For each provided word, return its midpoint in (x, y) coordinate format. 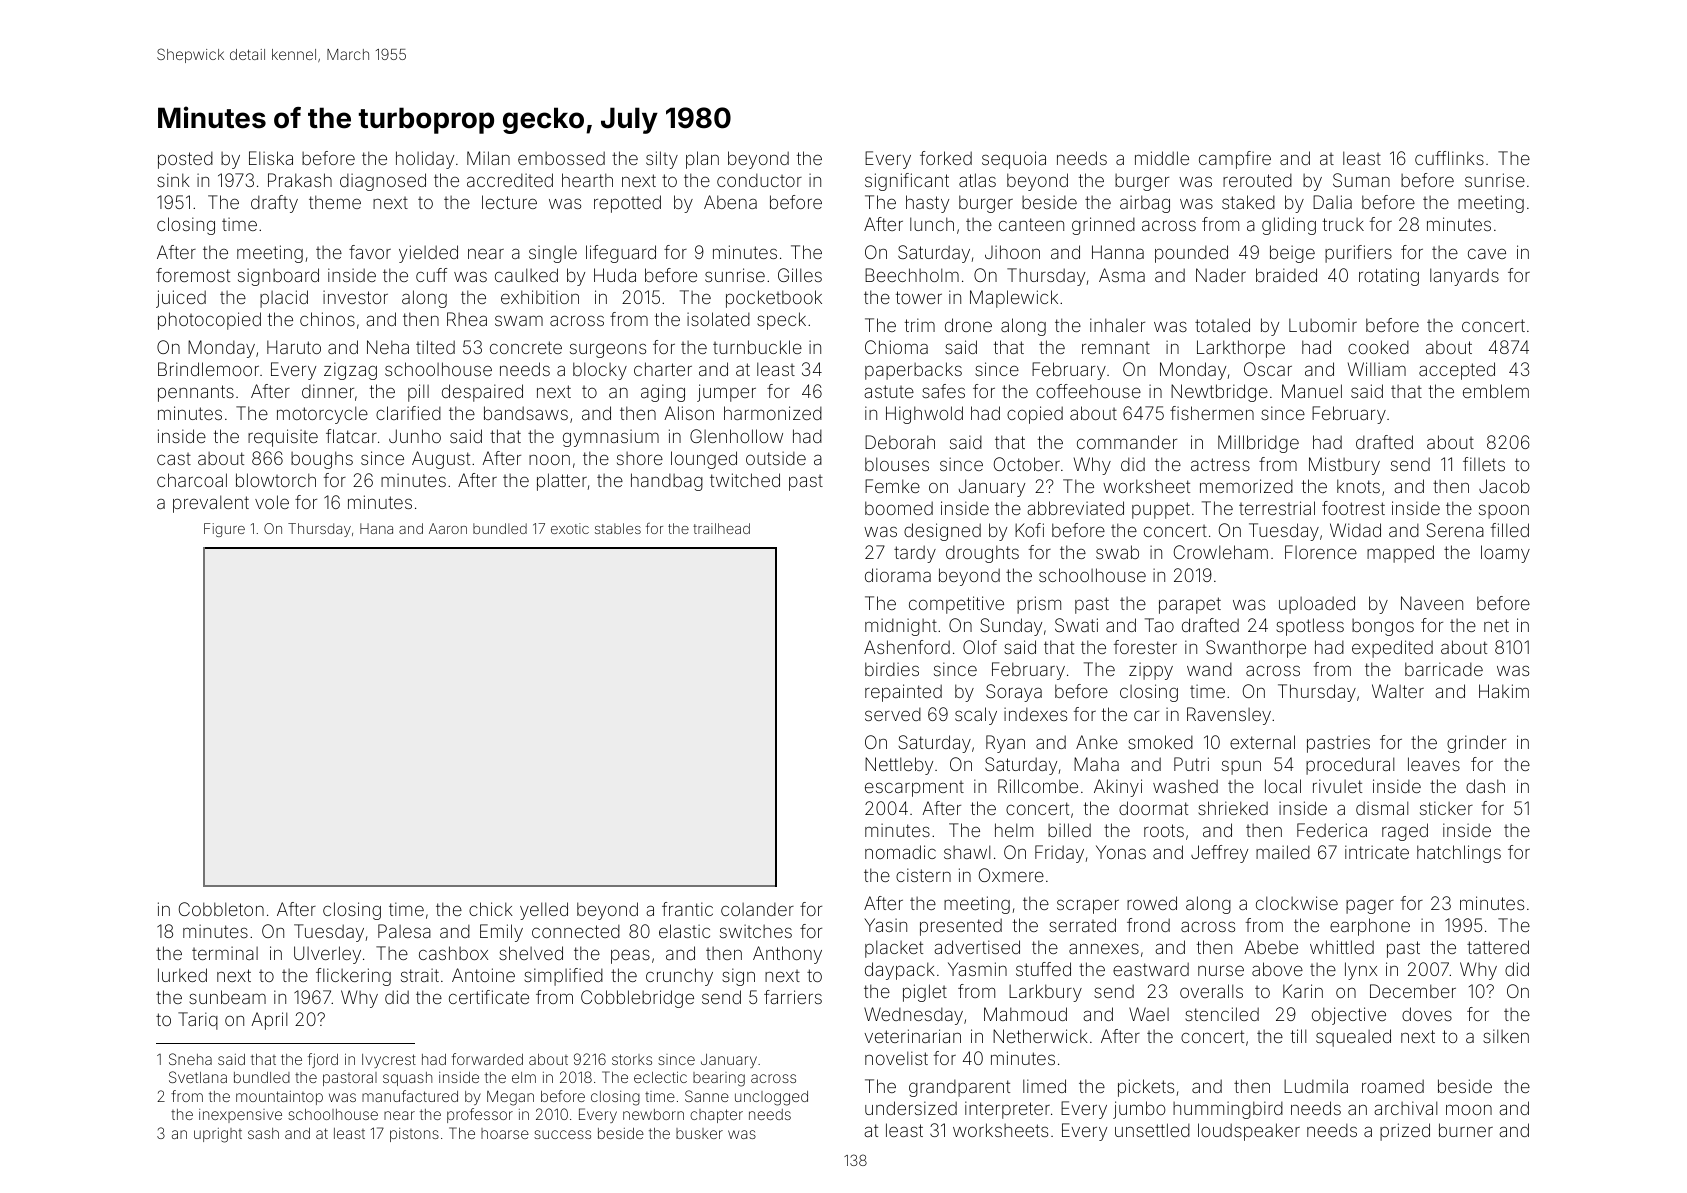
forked (946, 158)
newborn (653, 1114)
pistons (414, 1135)
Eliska (271, 158)
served (893, 714)
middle (1162, 158)
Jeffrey (1219, 854)
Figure (224, 530)
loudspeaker (1249, 1132)
